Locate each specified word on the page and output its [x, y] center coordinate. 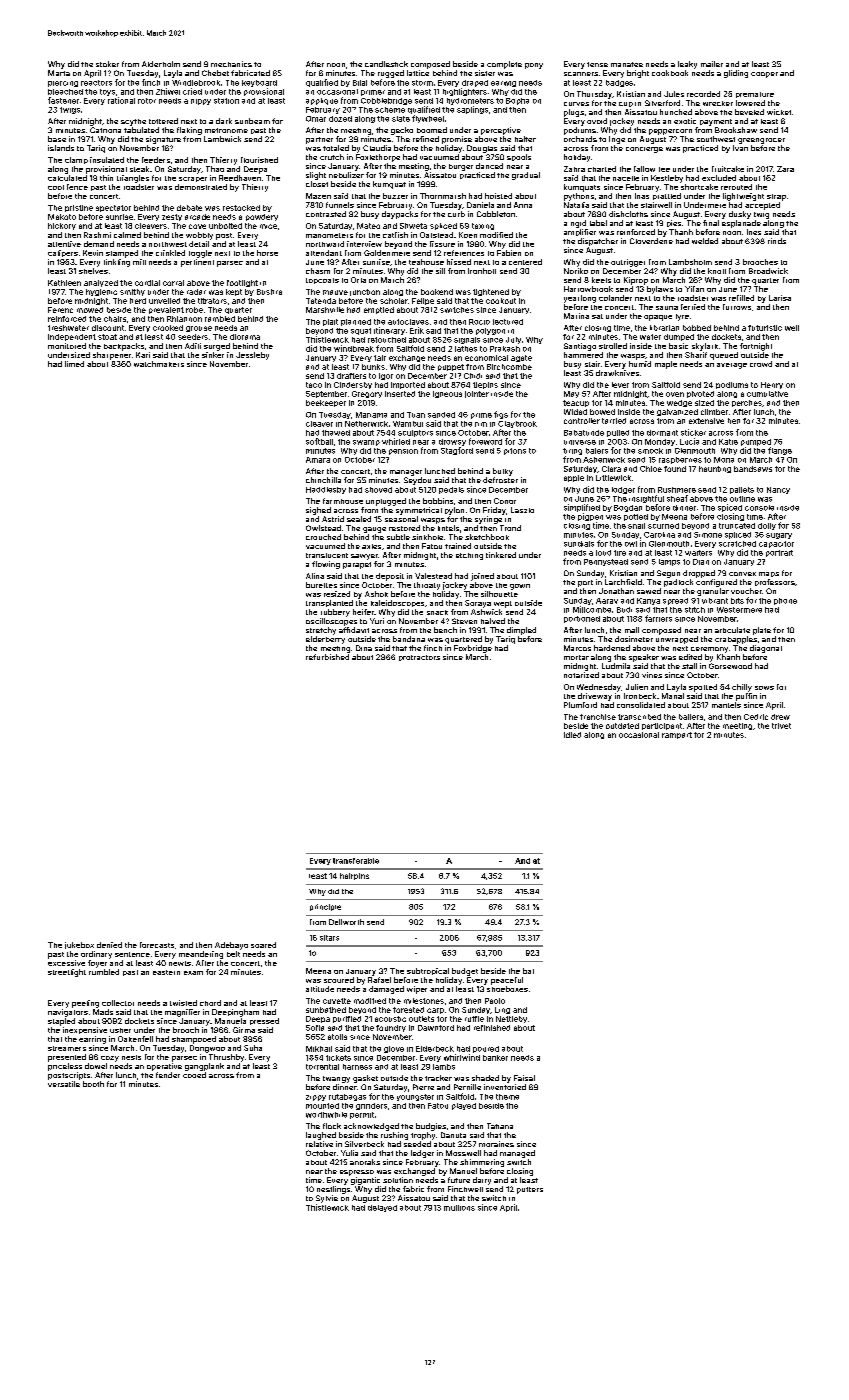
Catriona [105, 130]
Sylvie [327, 1199]
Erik [417, 330]
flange [780, 451]
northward [325, 244]
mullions [459, 1208]
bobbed [697, 328]
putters [530, 1190]
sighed [318, 511]
